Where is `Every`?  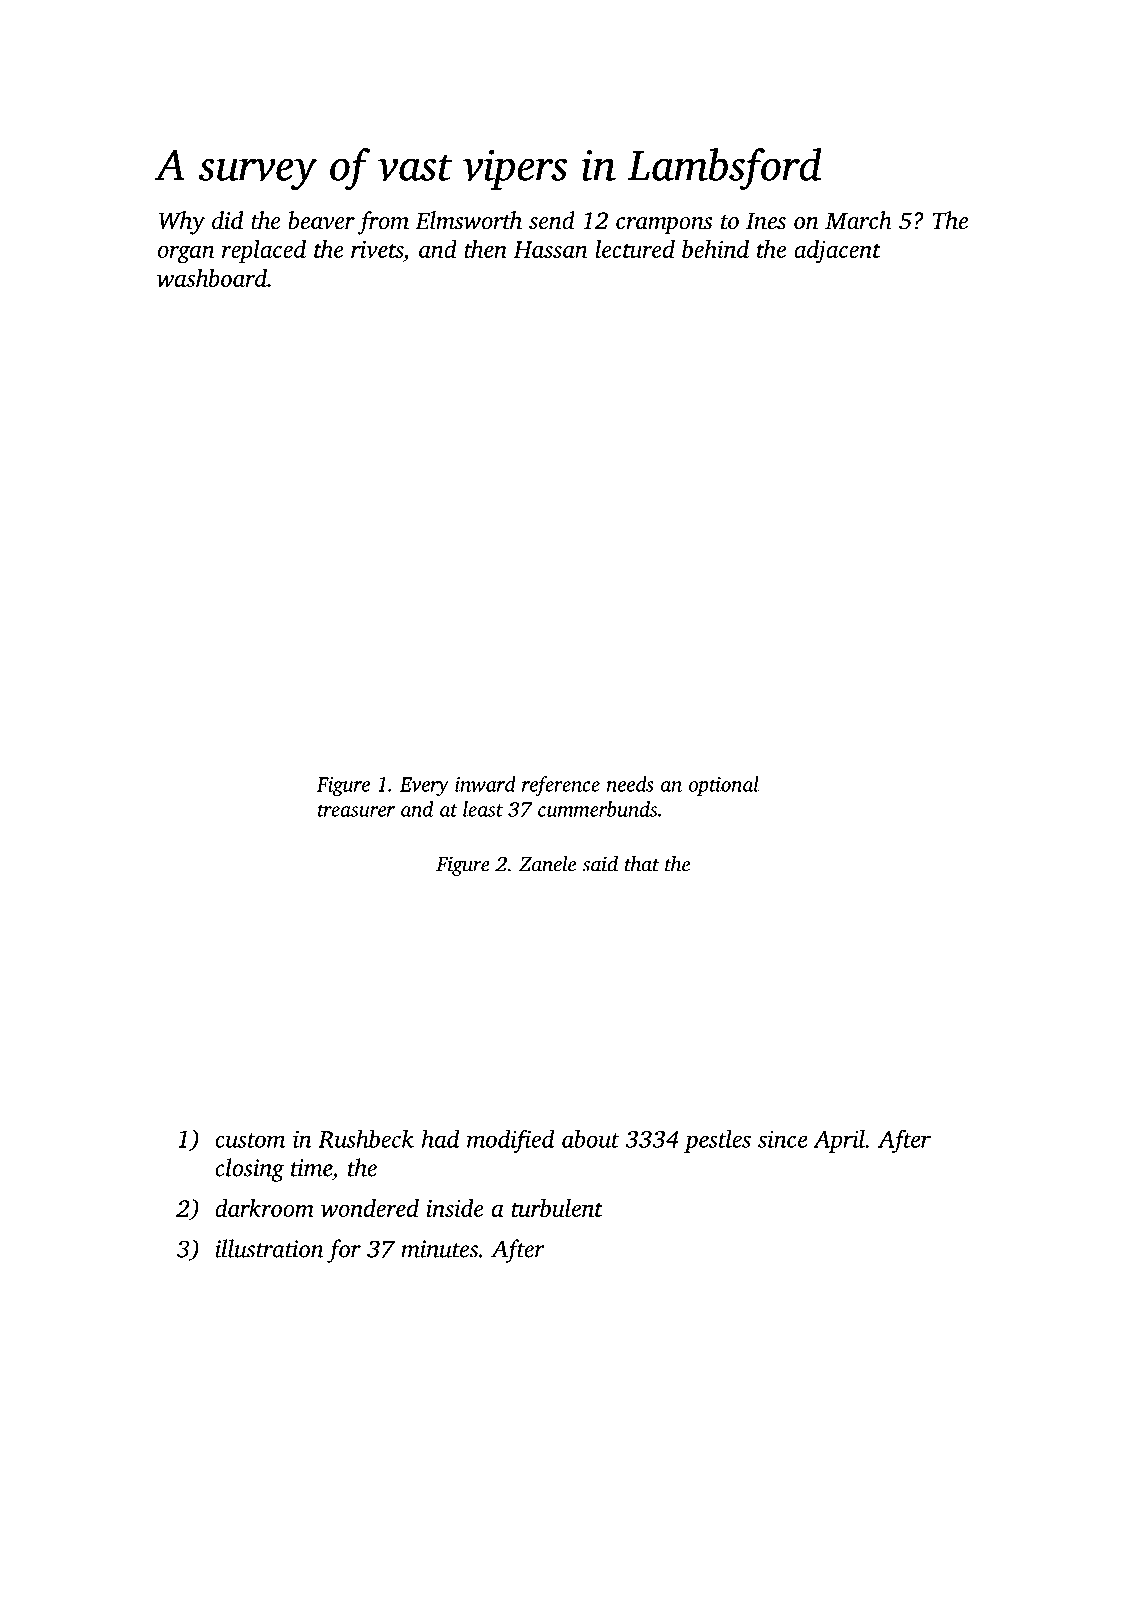
Every is located at coordinates (424, 786).
